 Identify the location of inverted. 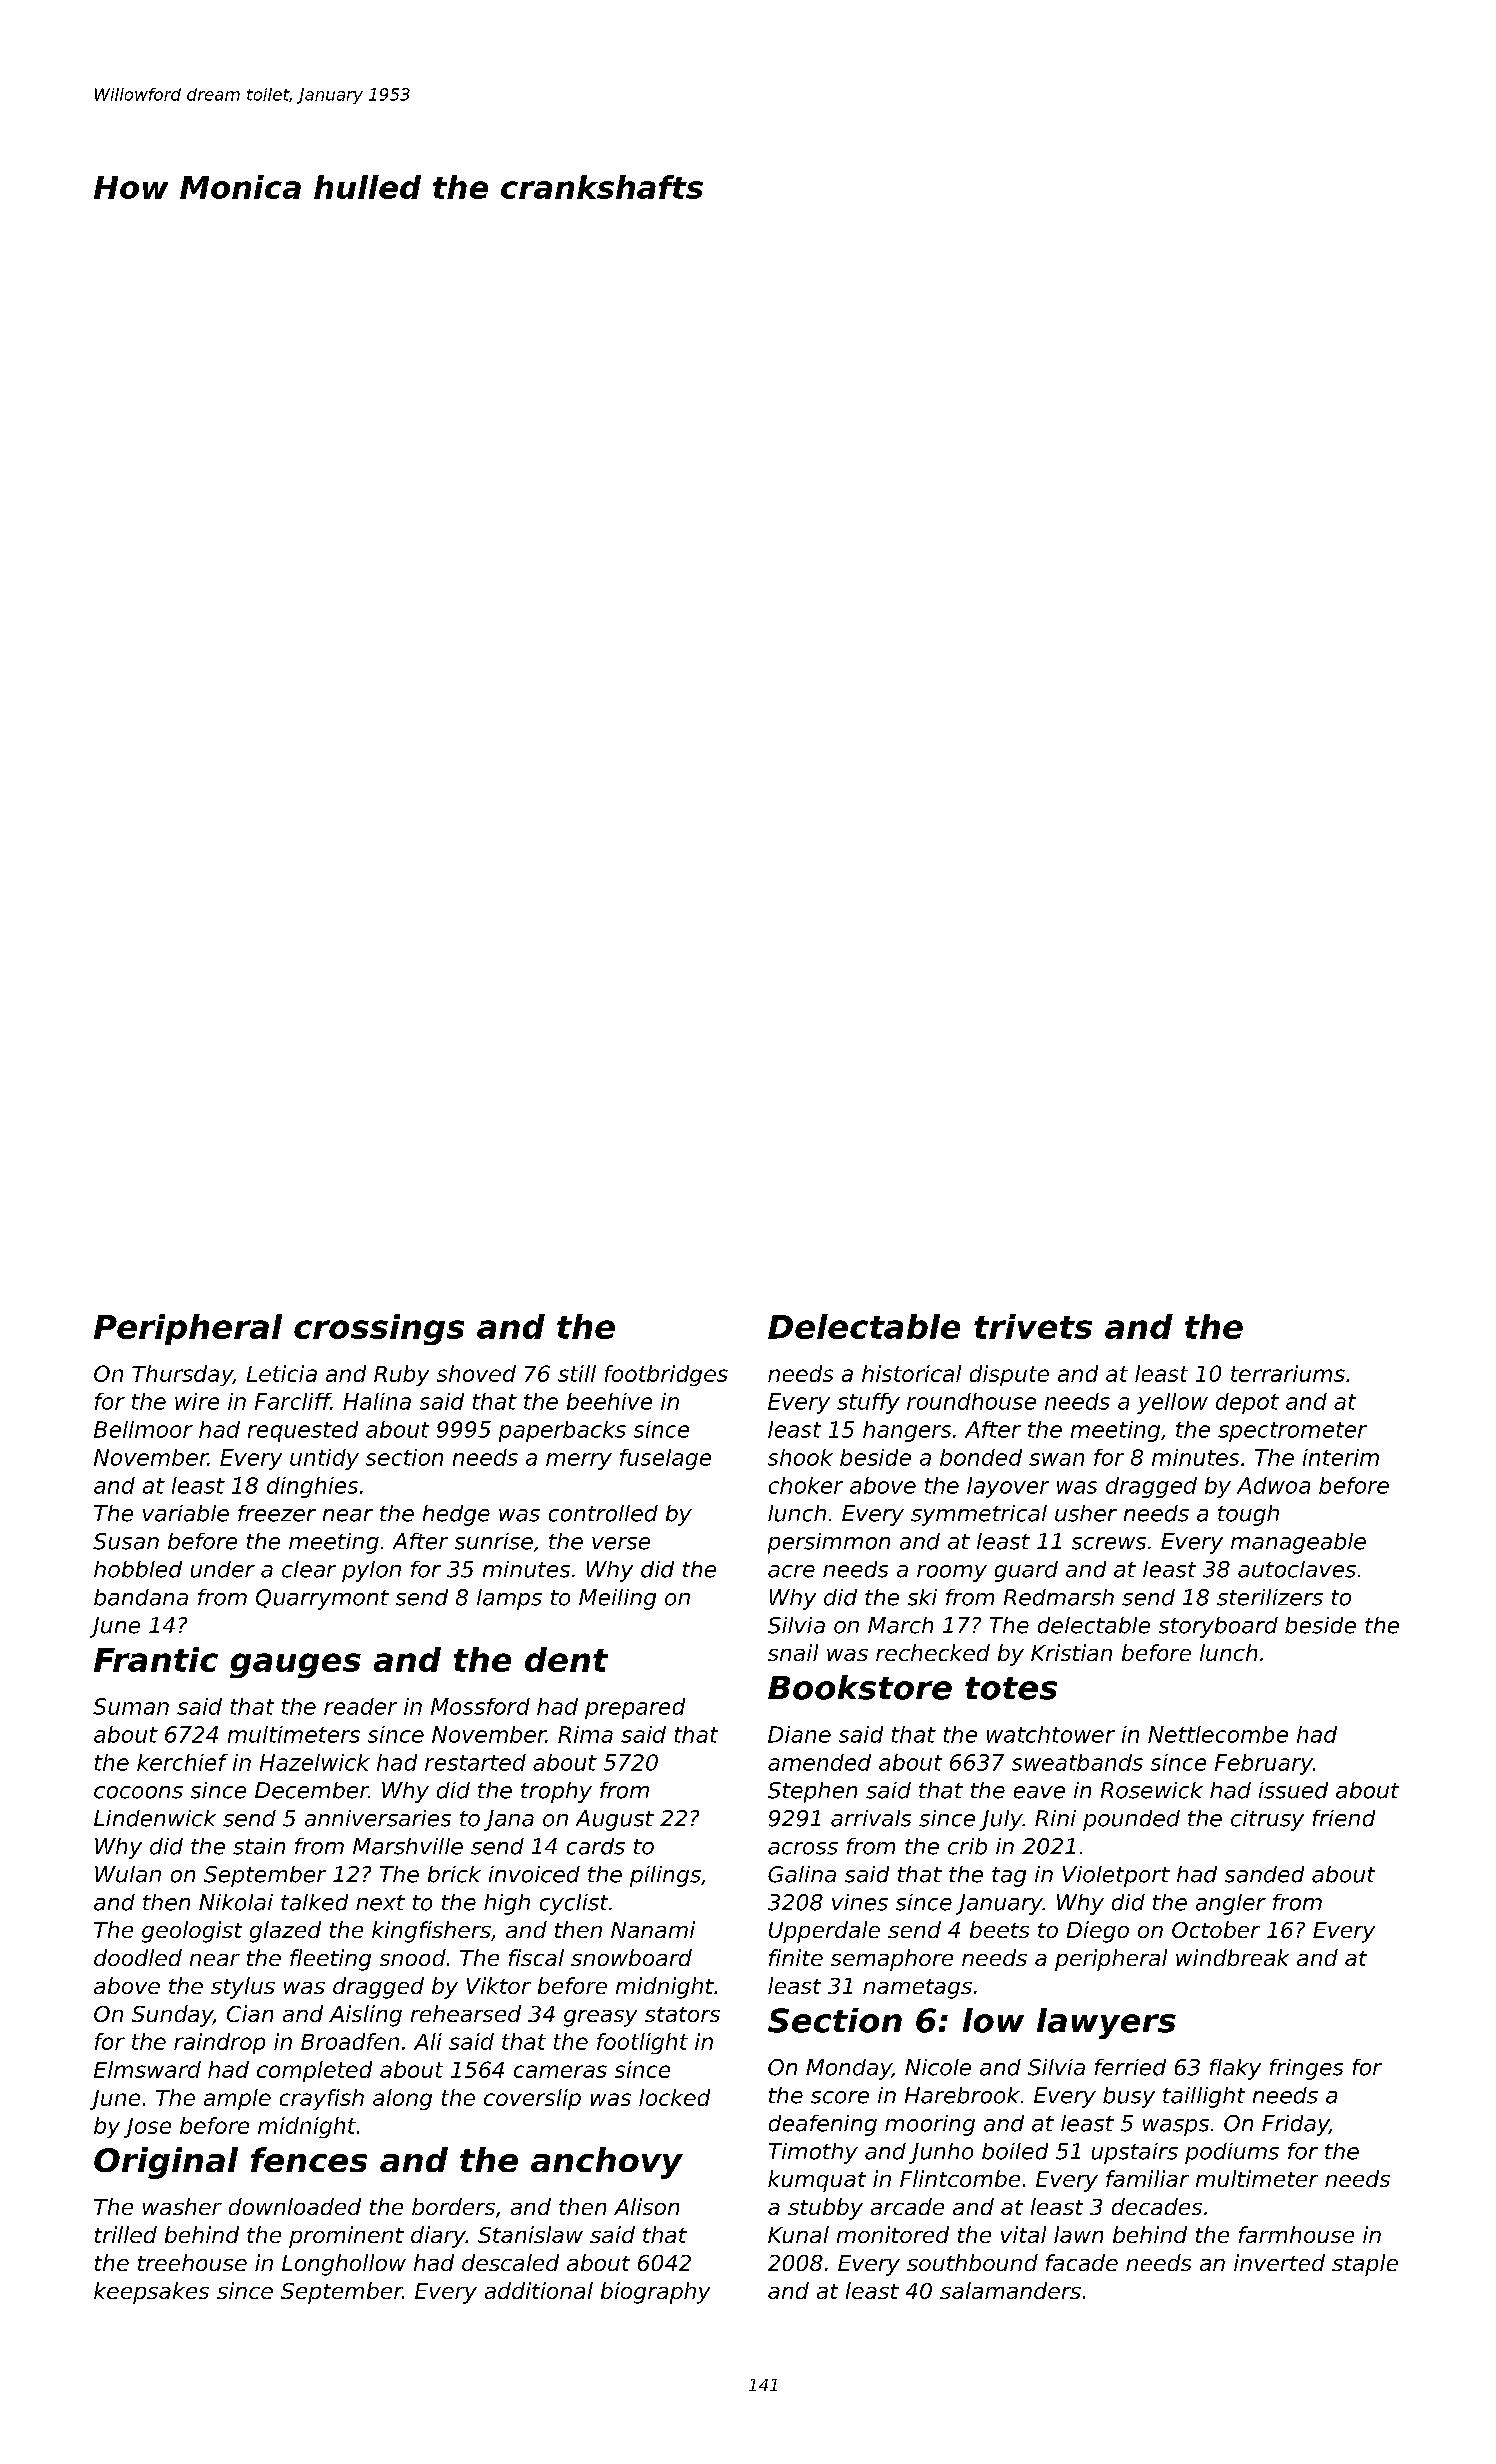
(1279, 2262).
